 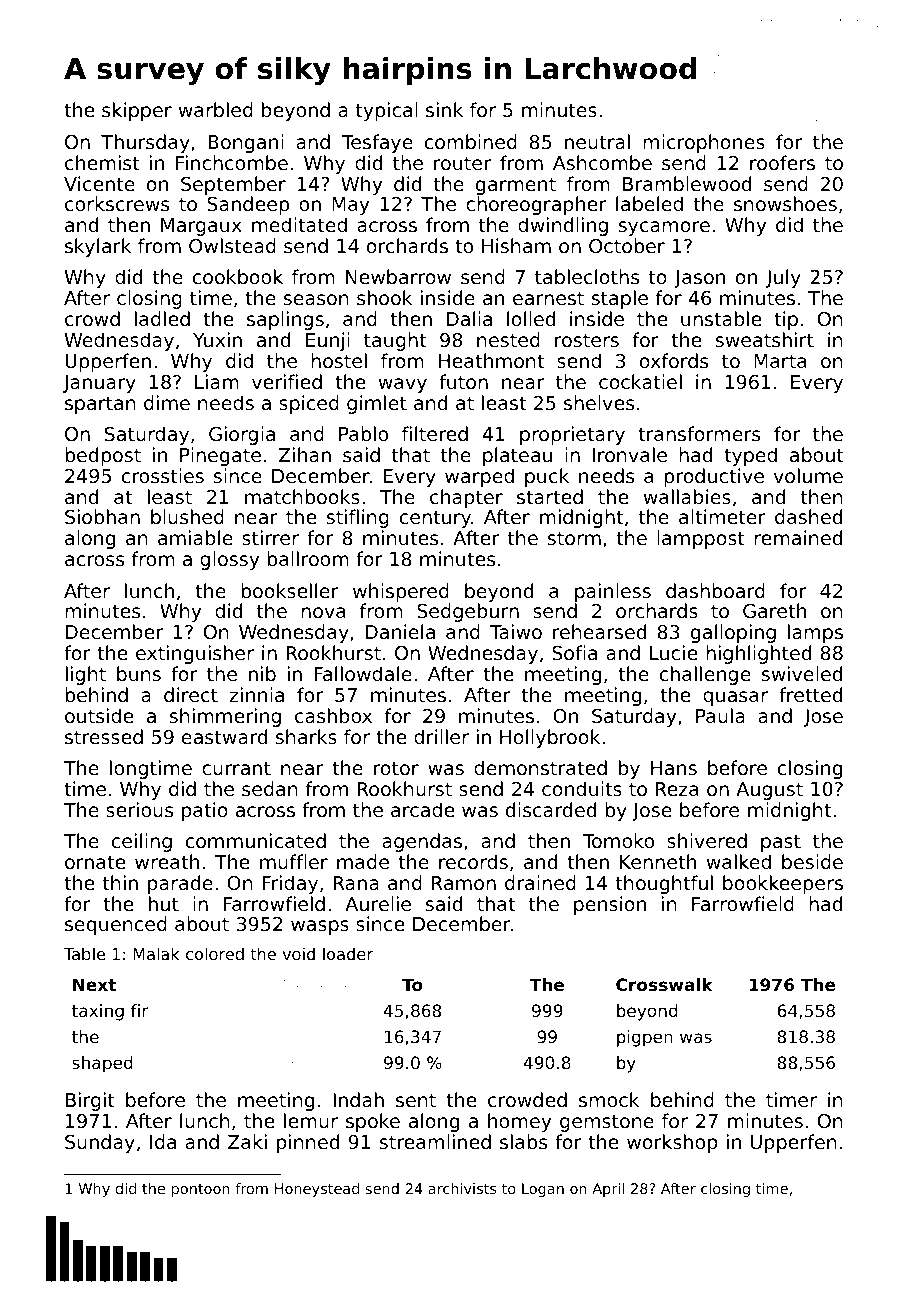 I want to click on skipper, so click(x=137, y=111).
